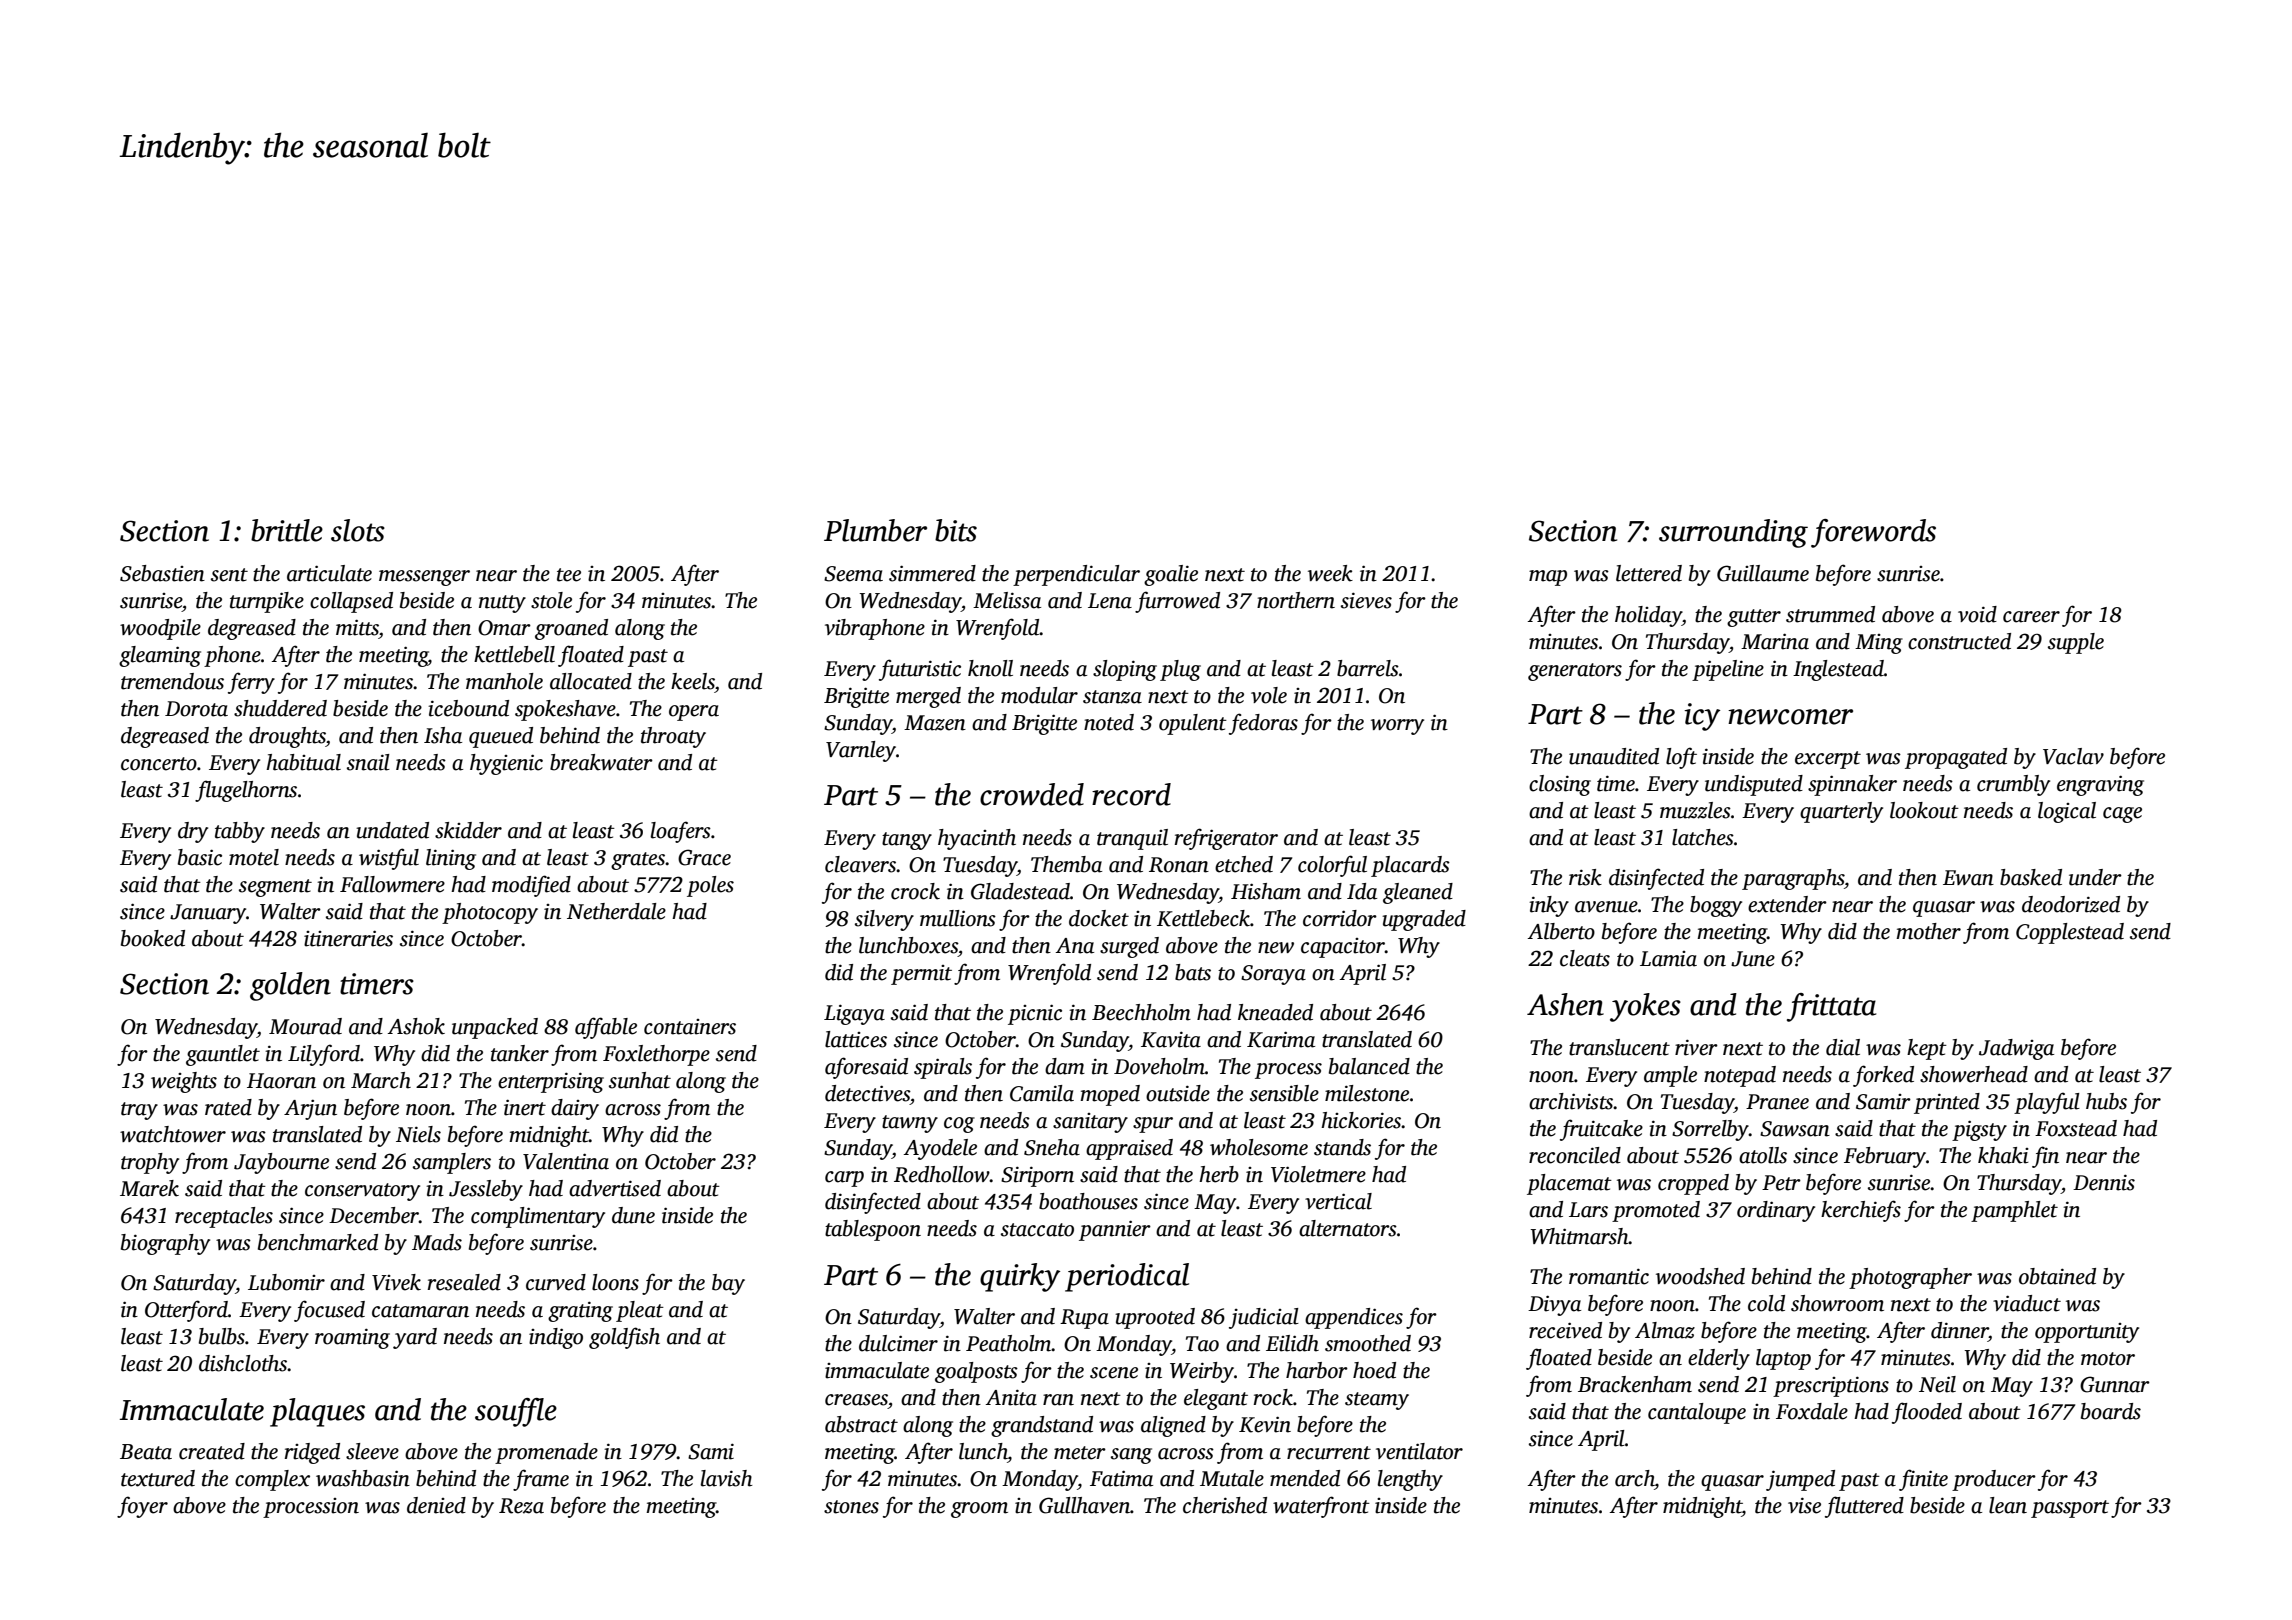  What do you see at coordinates (1084, 1319) in the page?
I see `Rupa` at bounding box center [1084, 1319].
